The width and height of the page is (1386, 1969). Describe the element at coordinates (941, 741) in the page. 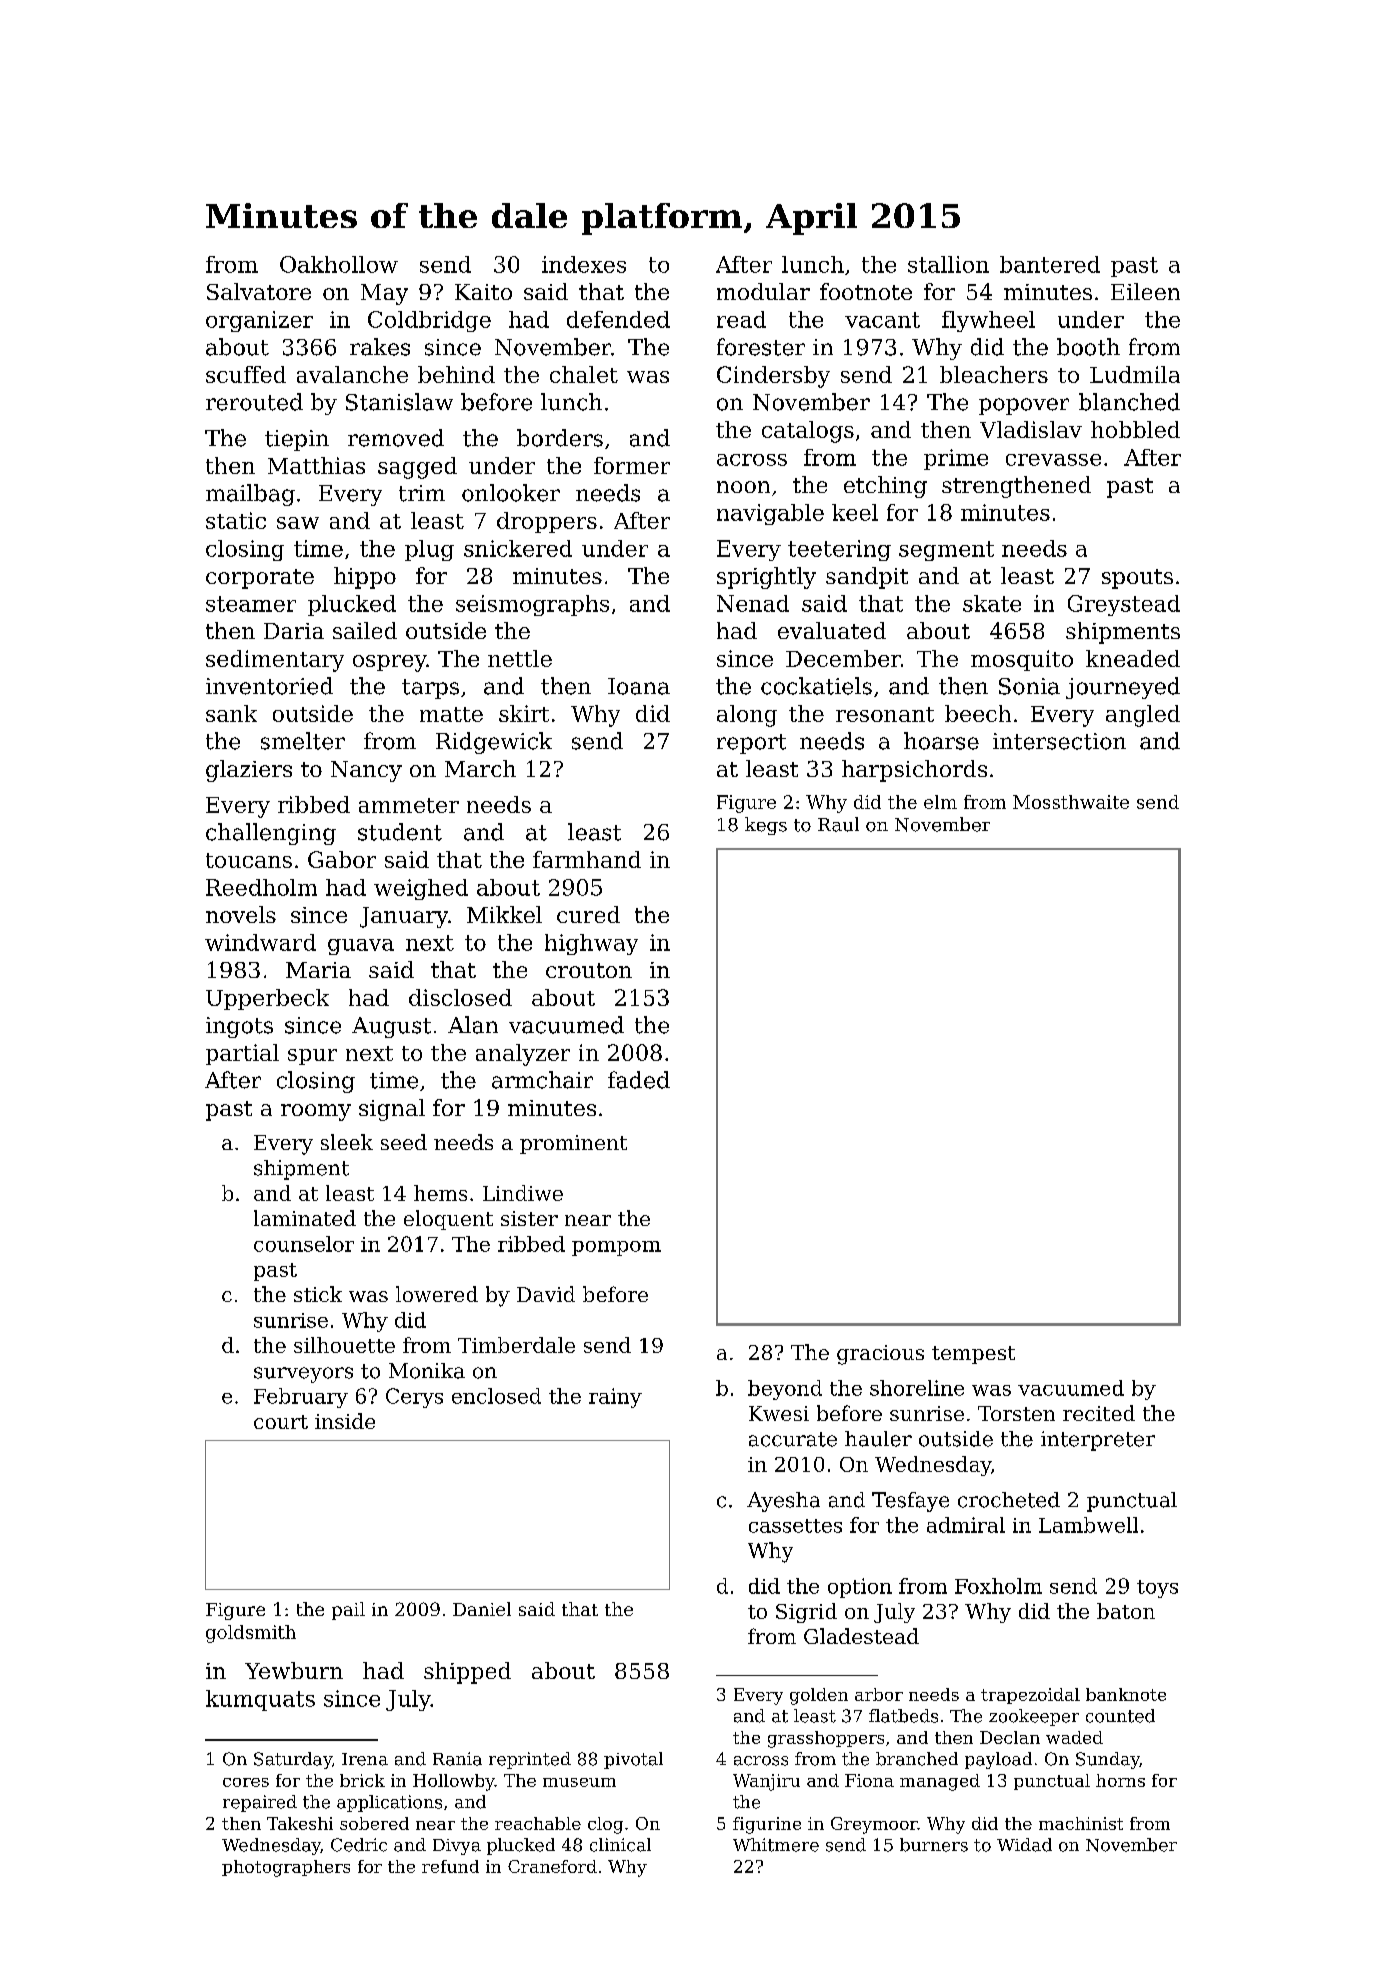

I see `hoarse` at that location.
